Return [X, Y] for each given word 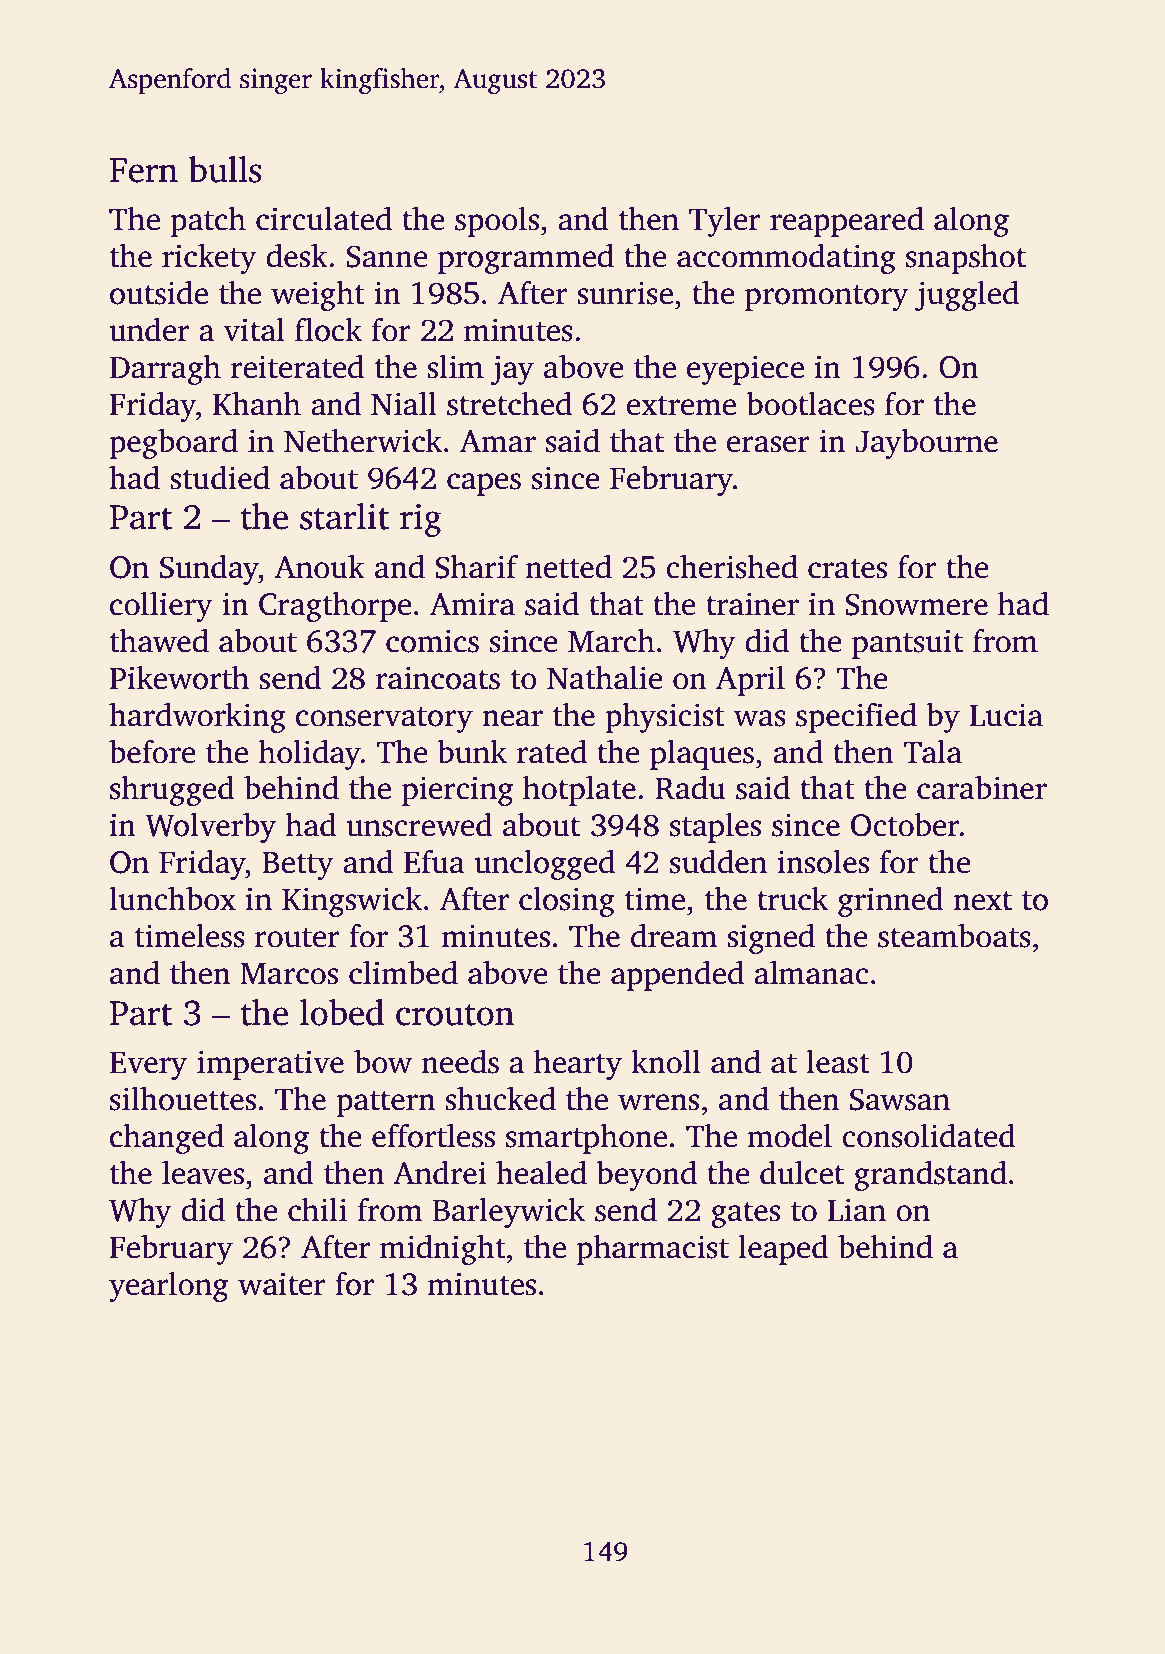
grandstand [930, 1176]
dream [674, 936]
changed [167, 1139]
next [982, 901]
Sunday [209, 570]
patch [208, 222]
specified [856, 718]
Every [148, 1066]
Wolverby [210, 828]
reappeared [847, 222]
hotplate [579, 791]
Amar [498, 441]
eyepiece [745, 370]
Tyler [725, 222]
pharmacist [652, 1250]
